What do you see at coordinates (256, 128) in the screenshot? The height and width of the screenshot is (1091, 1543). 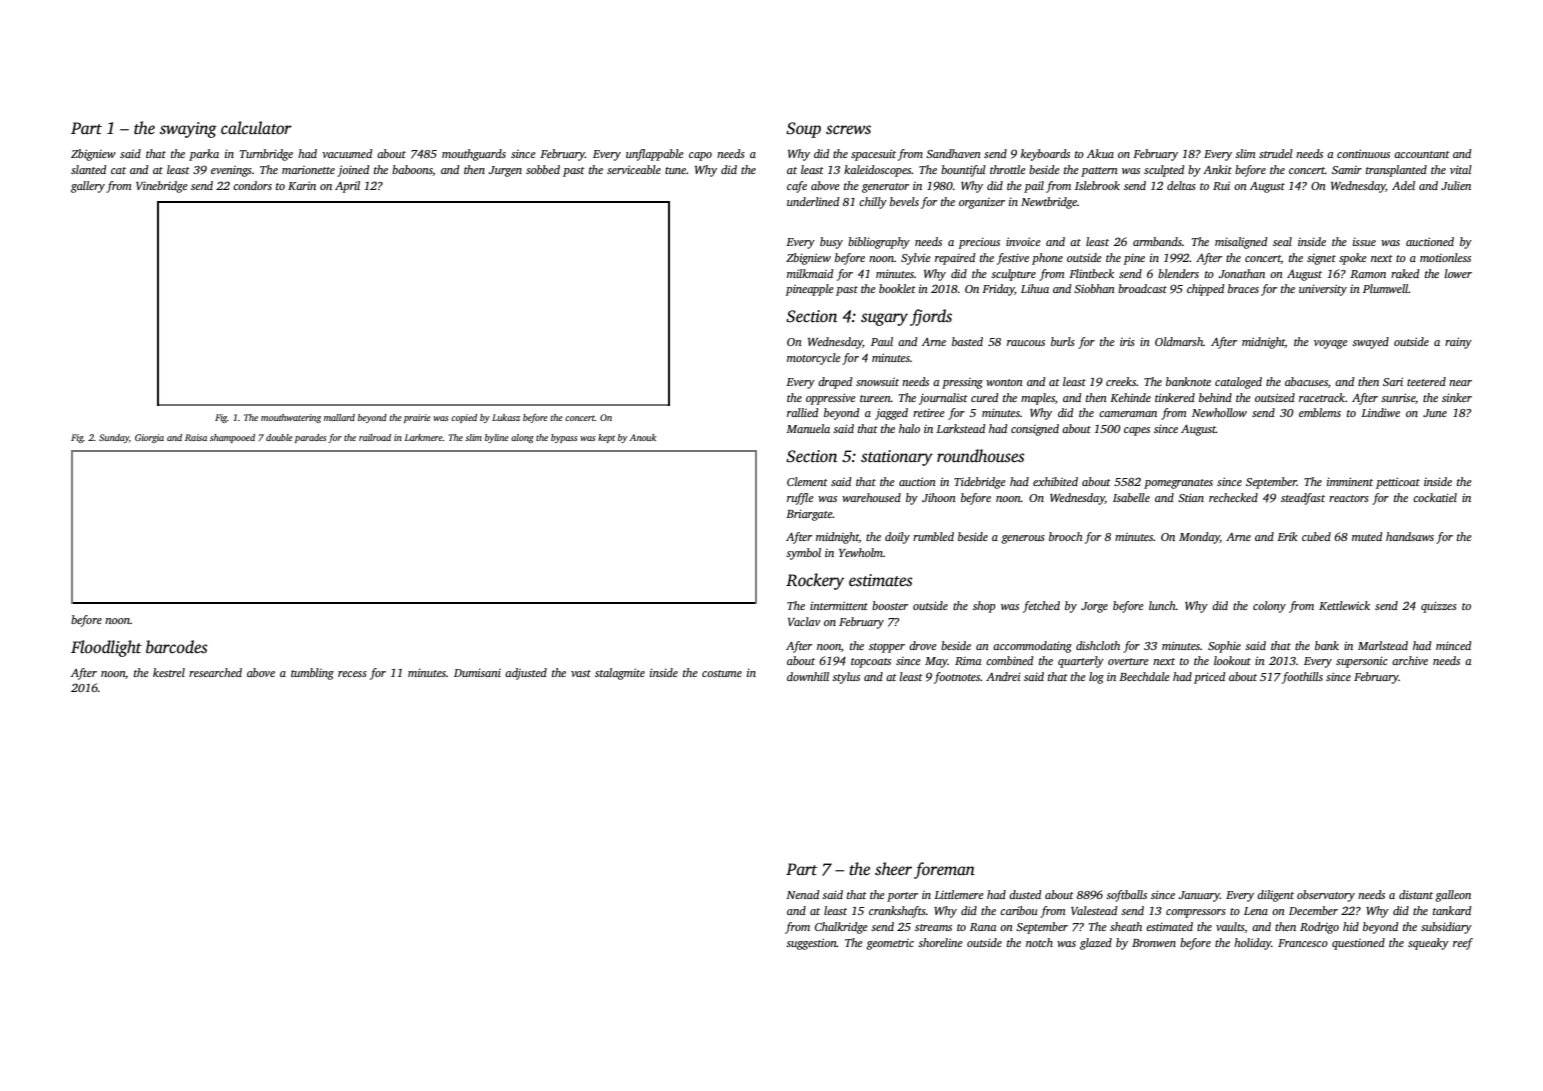 I see `calculator` at bounding box center [256, 128].
